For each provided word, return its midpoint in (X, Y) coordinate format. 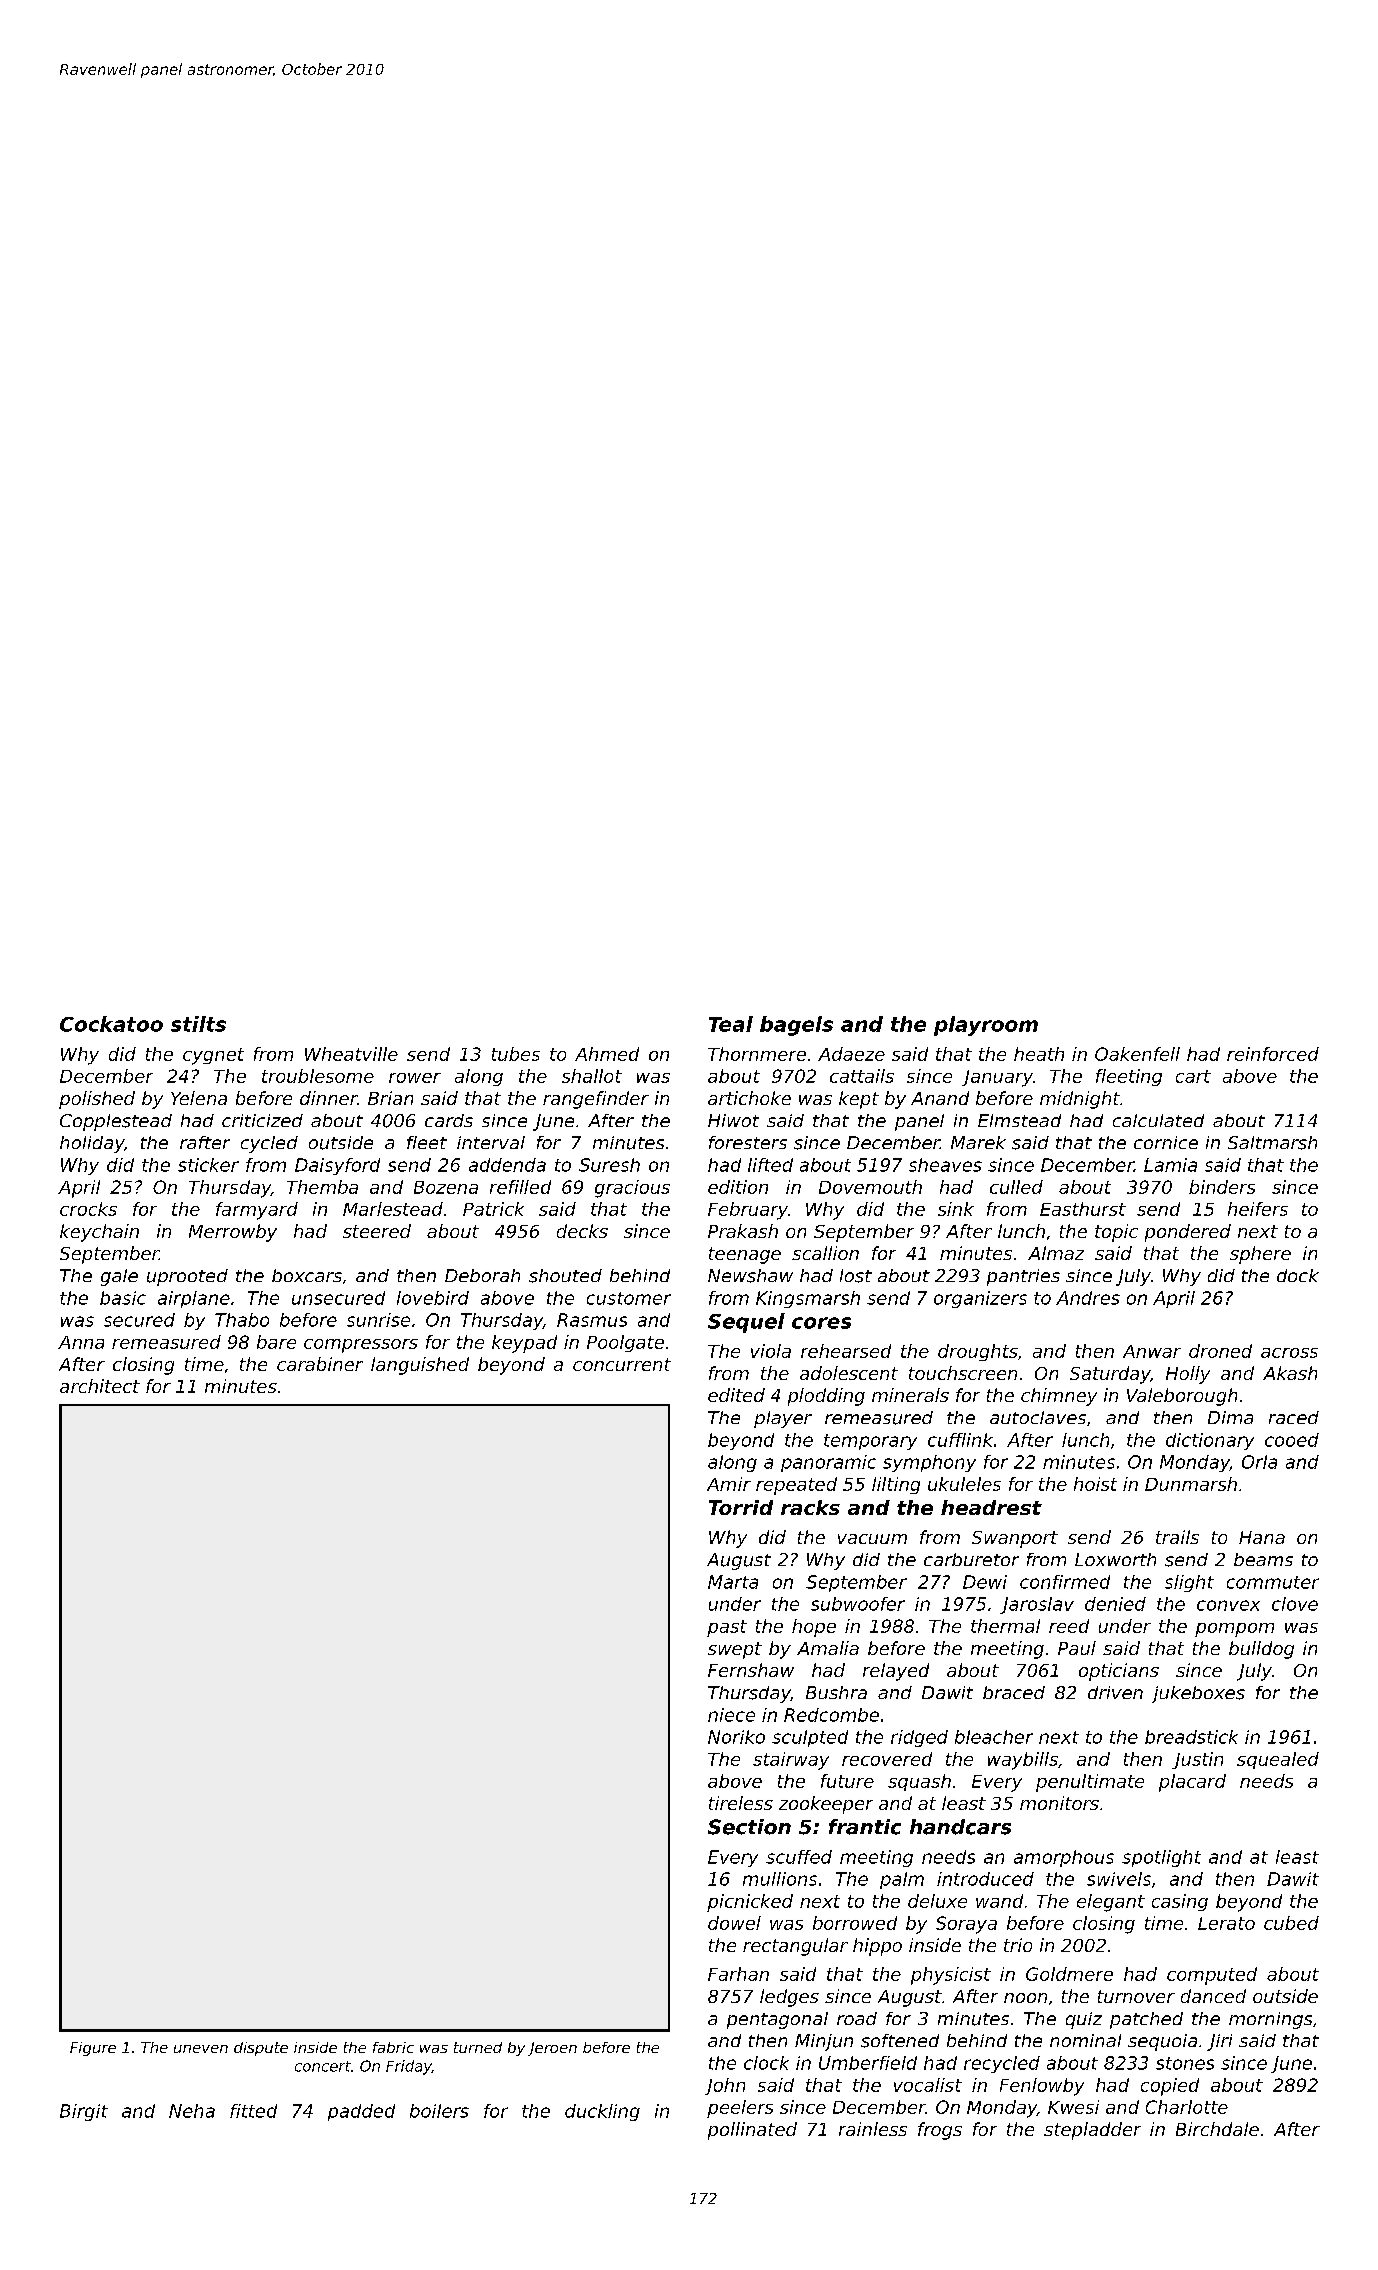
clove (1295, 1604)
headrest (991, 1507)
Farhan (738, 1974)
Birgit (84, 2112)
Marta (733, 1582)
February (748, 1211)
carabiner (320, 1364)
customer (629, 1298)
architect (100, 1386)
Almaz (1056, 1253)
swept (735, 1650)
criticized (262, 1120)
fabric (393, 2047)
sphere (1260, 1255)
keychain (99, 1233)
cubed (1291, 1923)
